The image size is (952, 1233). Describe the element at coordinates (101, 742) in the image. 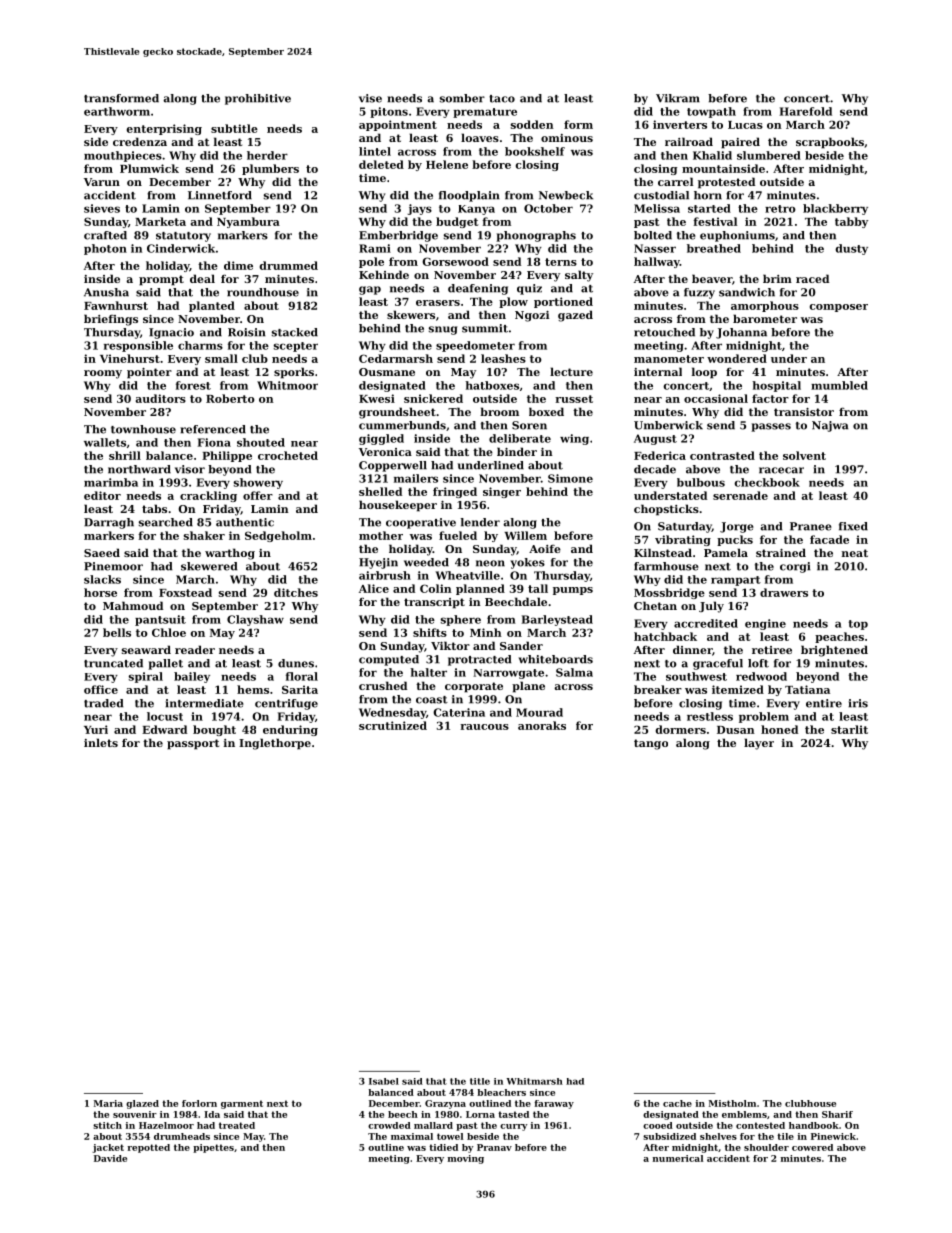

I see `inlets` at that location.
